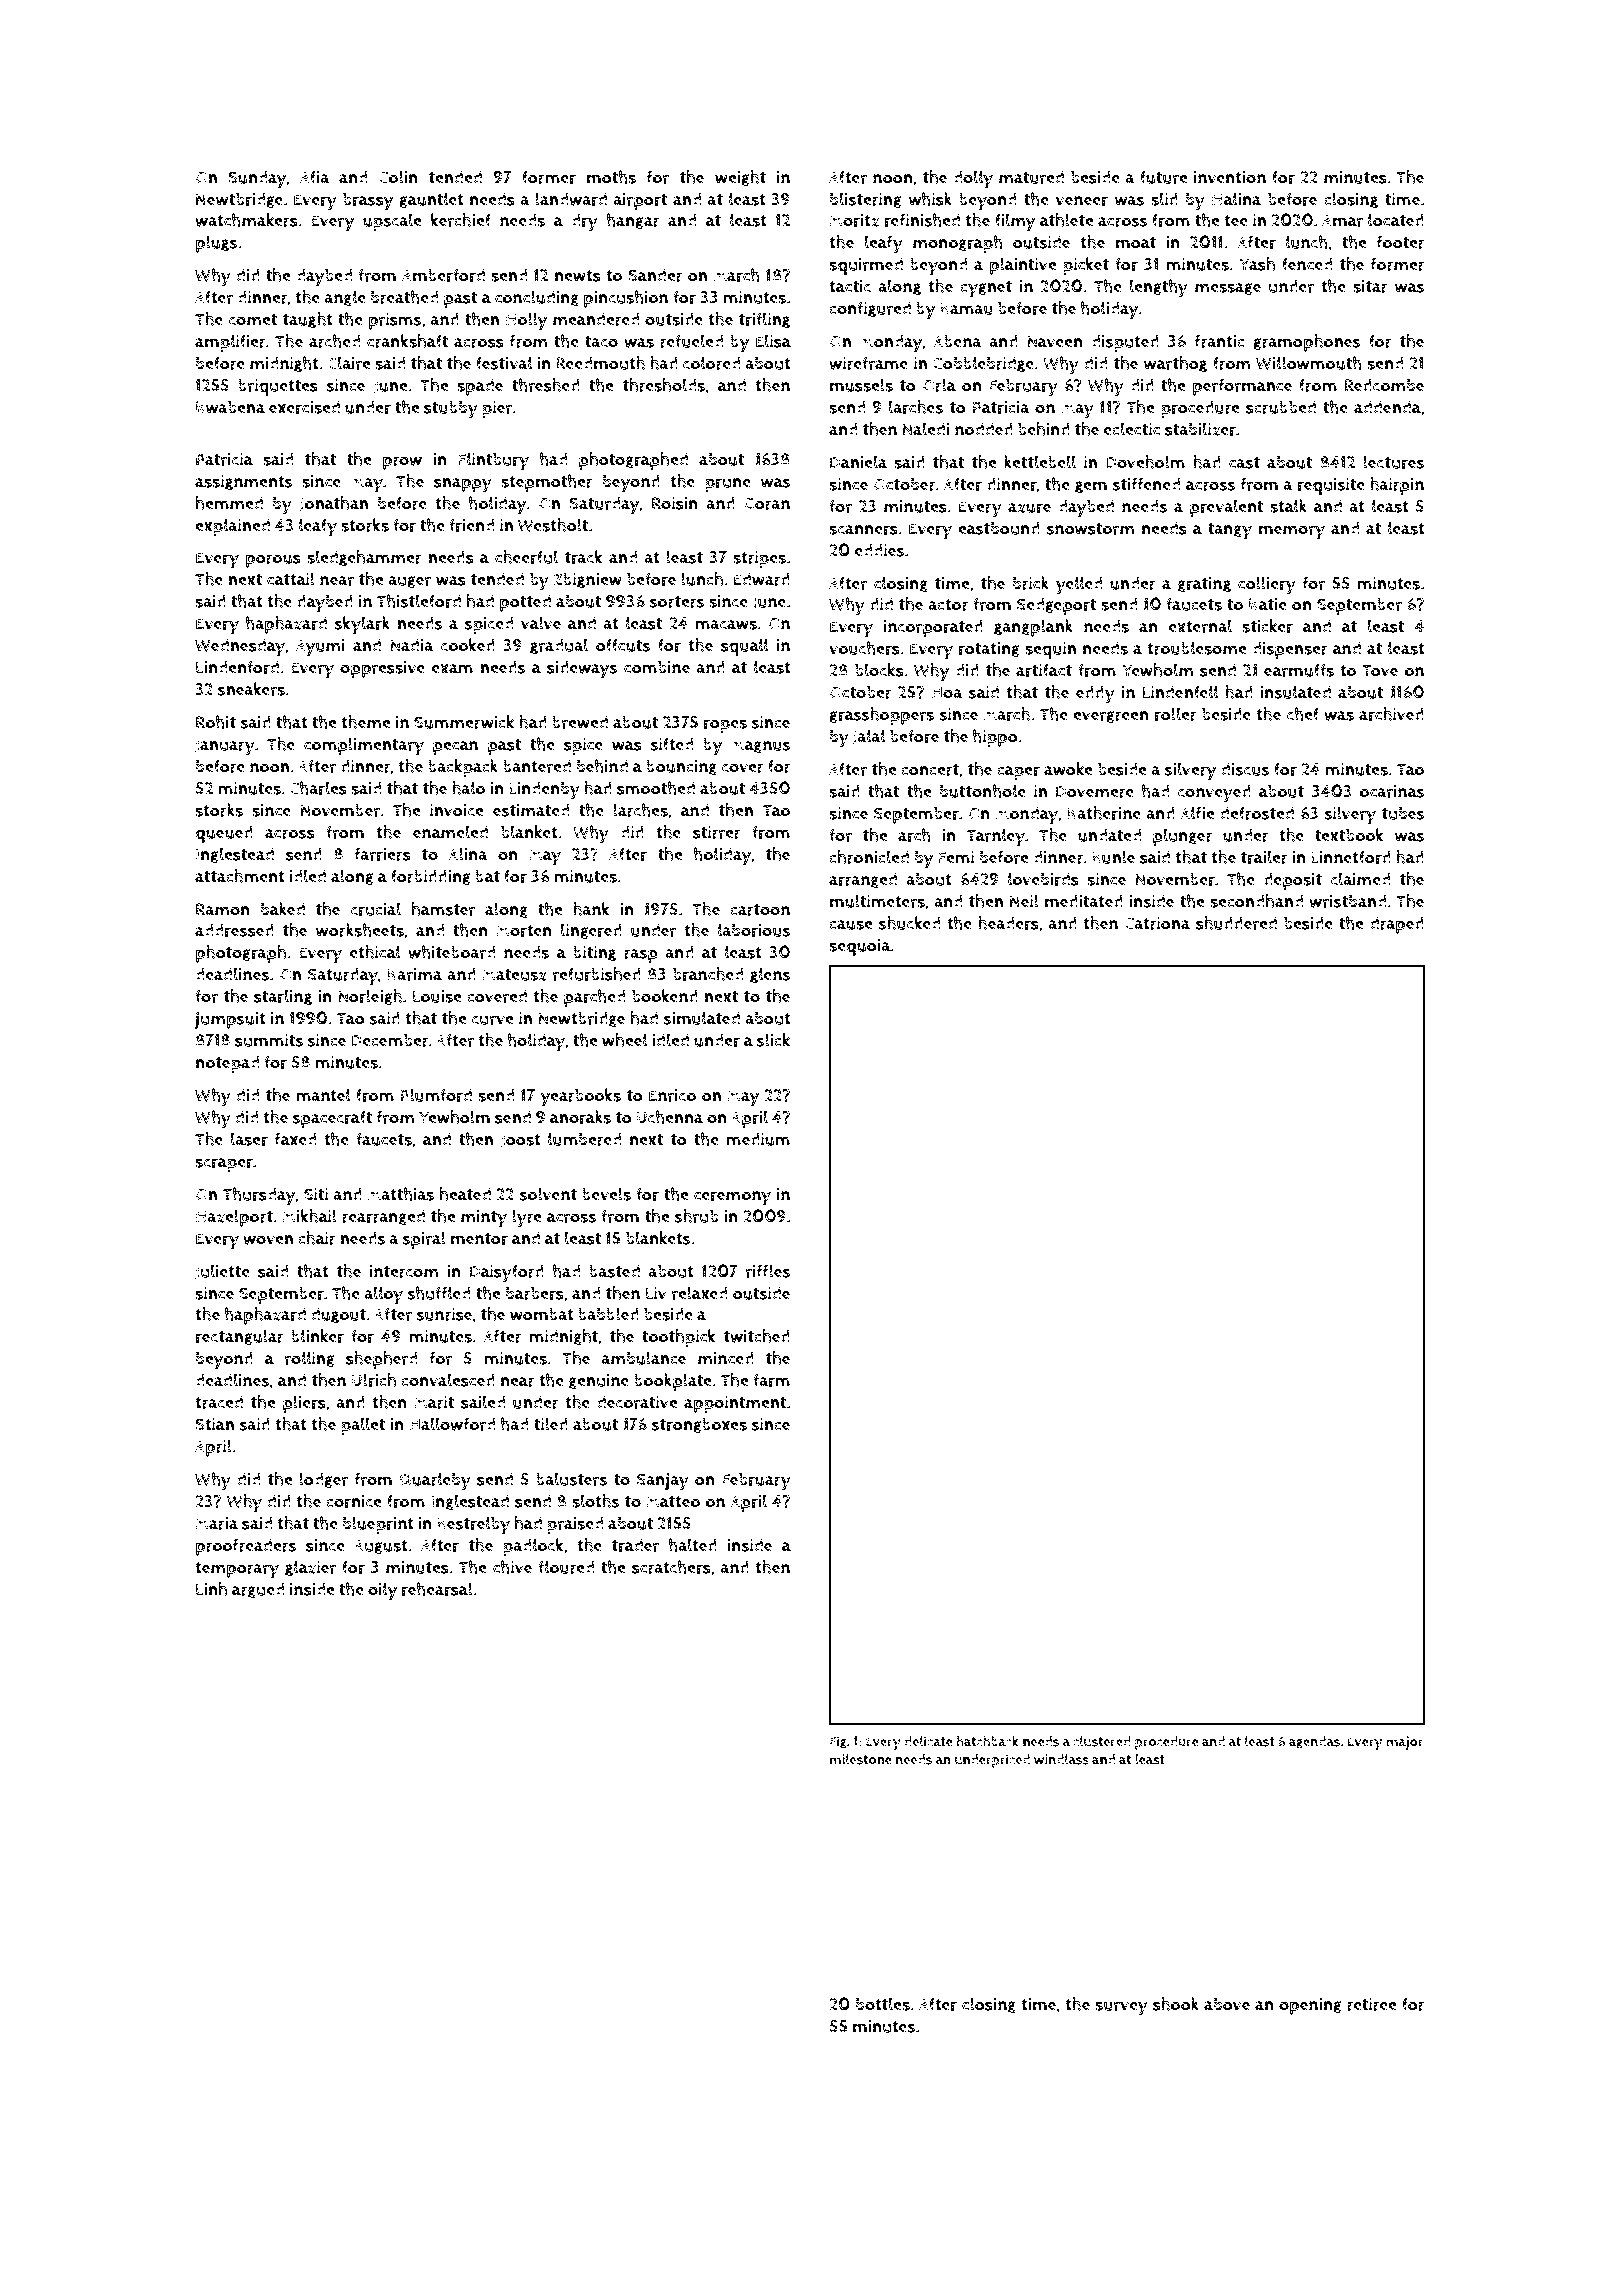  What do you see at coordinates (758, 1139) in the document?
I see `medium` at bounding box center [758, 1139].
